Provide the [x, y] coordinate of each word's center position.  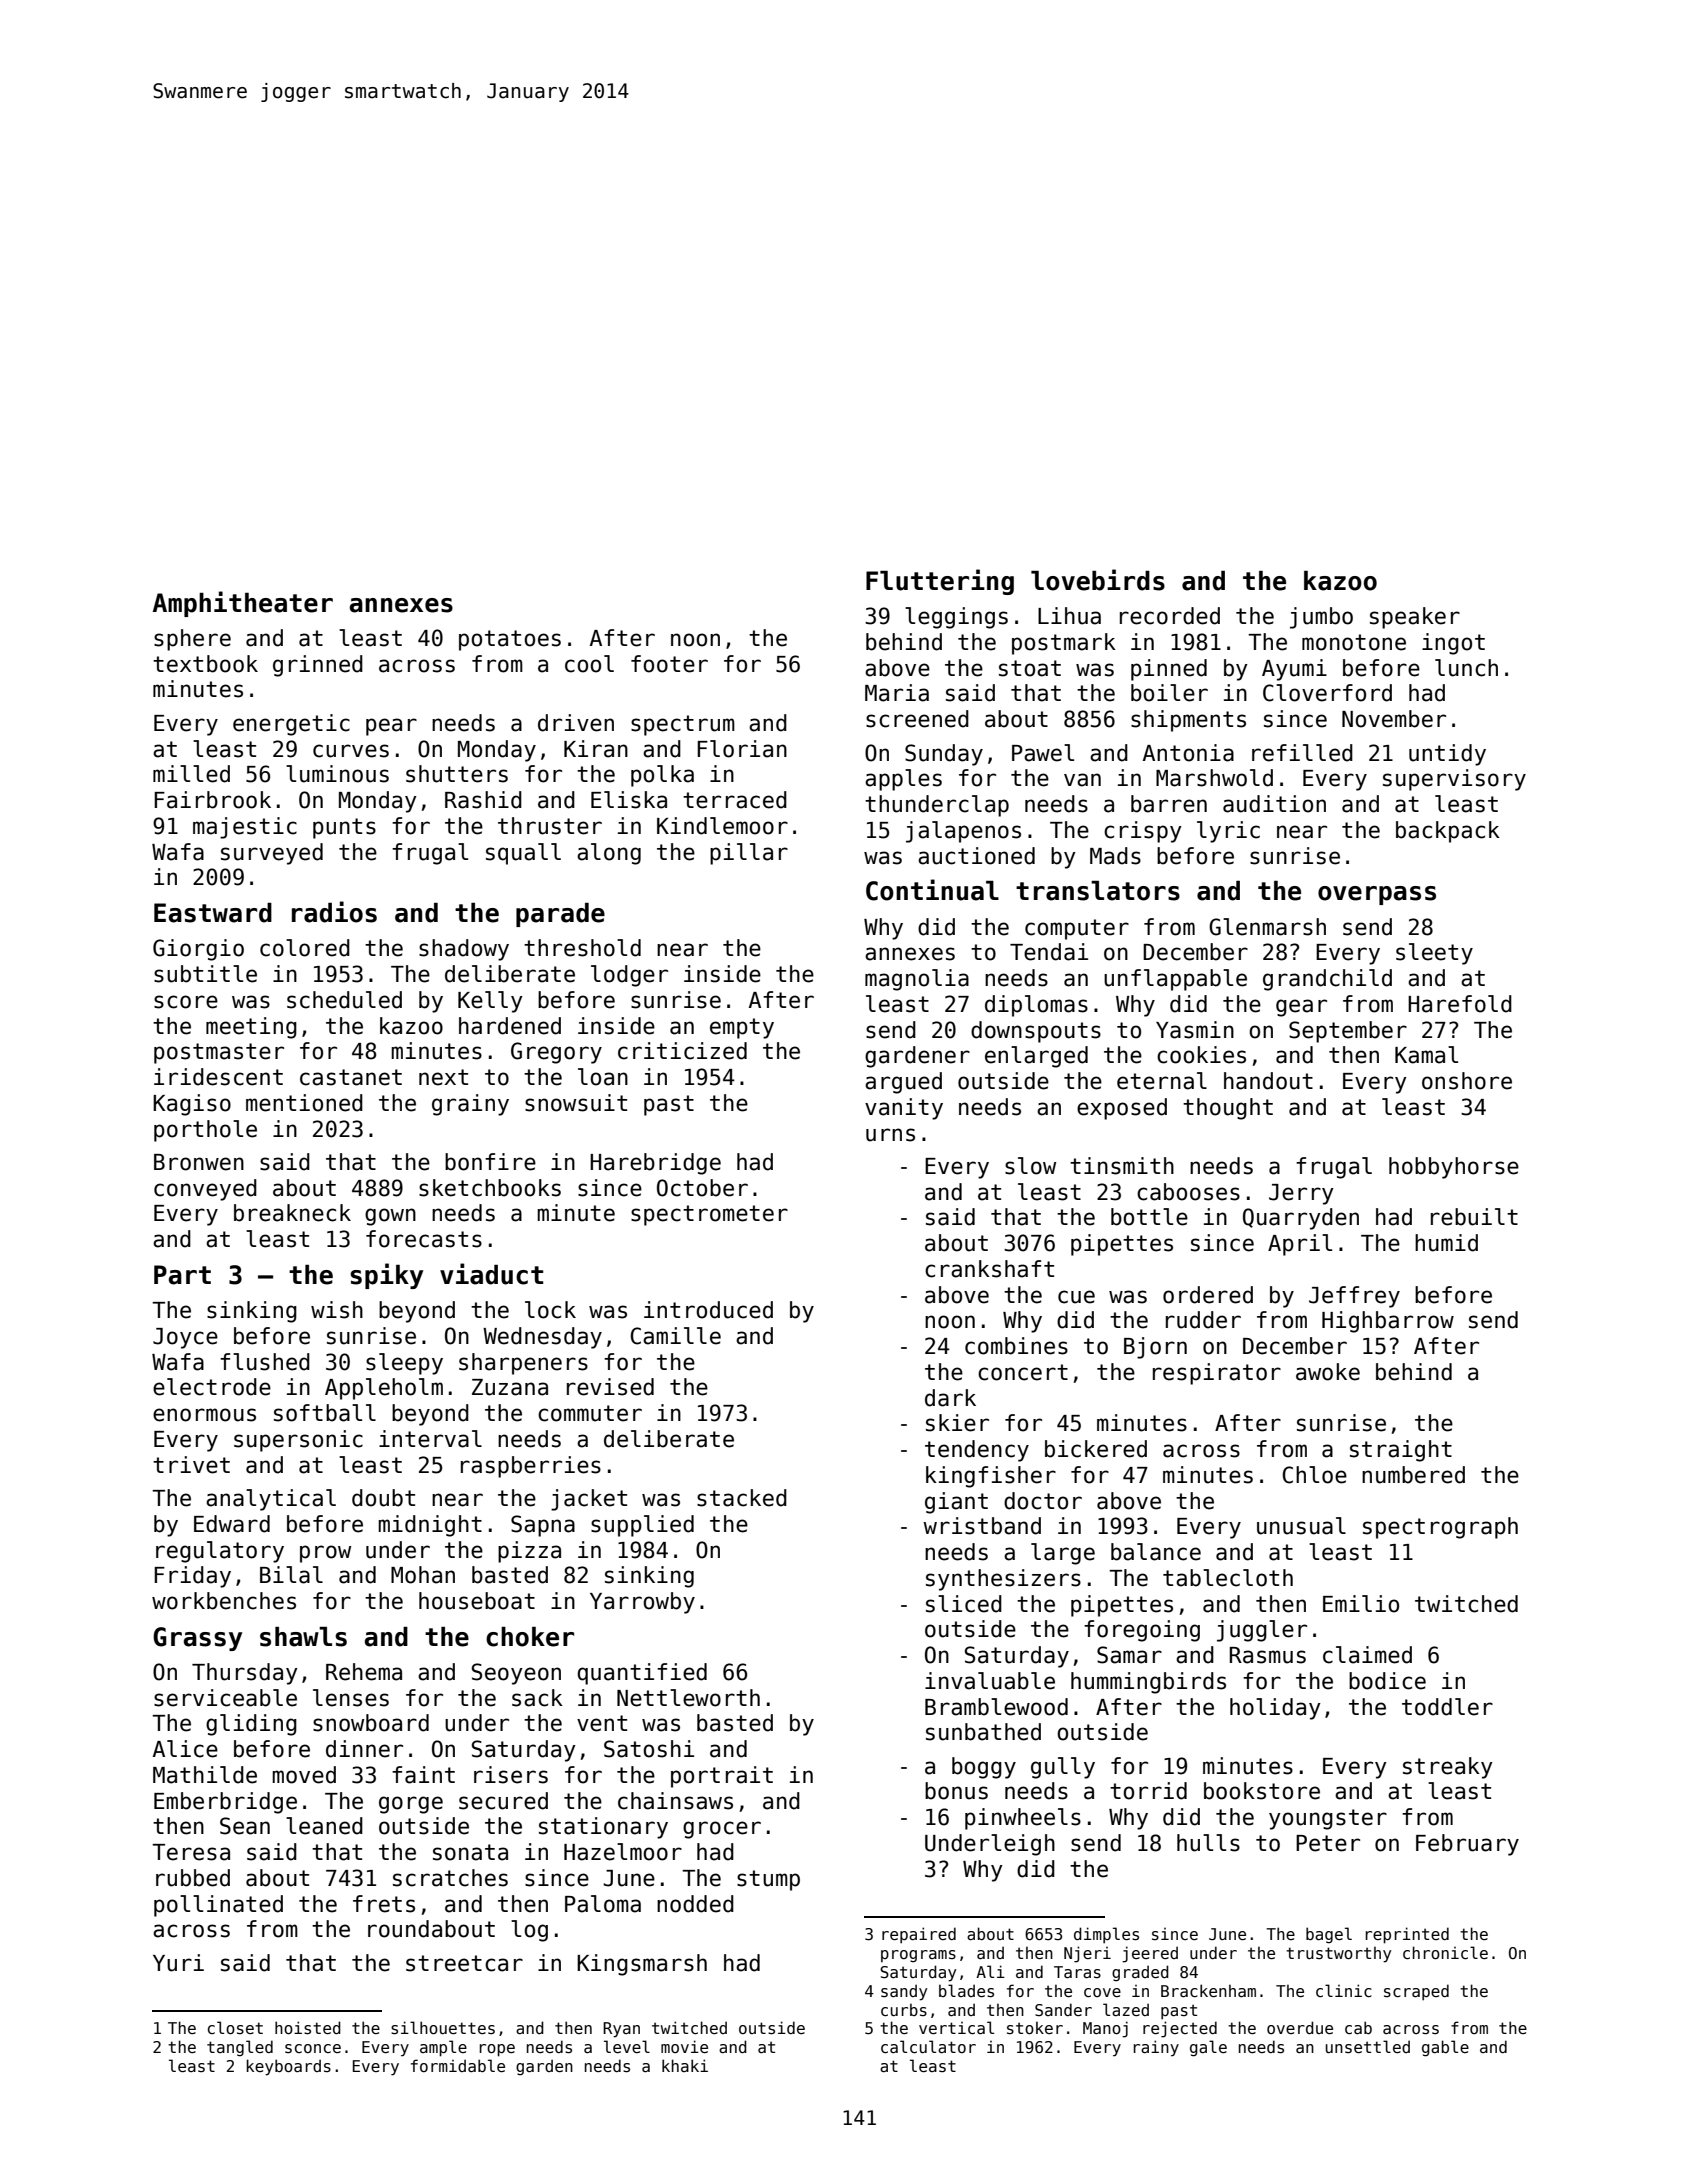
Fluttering [940, 582]
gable [1445, 2048]
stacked [742, 1498]
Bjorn [1155, 1348]
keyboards [288, 2067]
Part [182, 1275]
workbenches [224, 1601]
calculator [928, 2046]
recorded [1170, 616]
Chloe [1314, 1475]
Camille [675, 1336]
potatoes [510, 640]
